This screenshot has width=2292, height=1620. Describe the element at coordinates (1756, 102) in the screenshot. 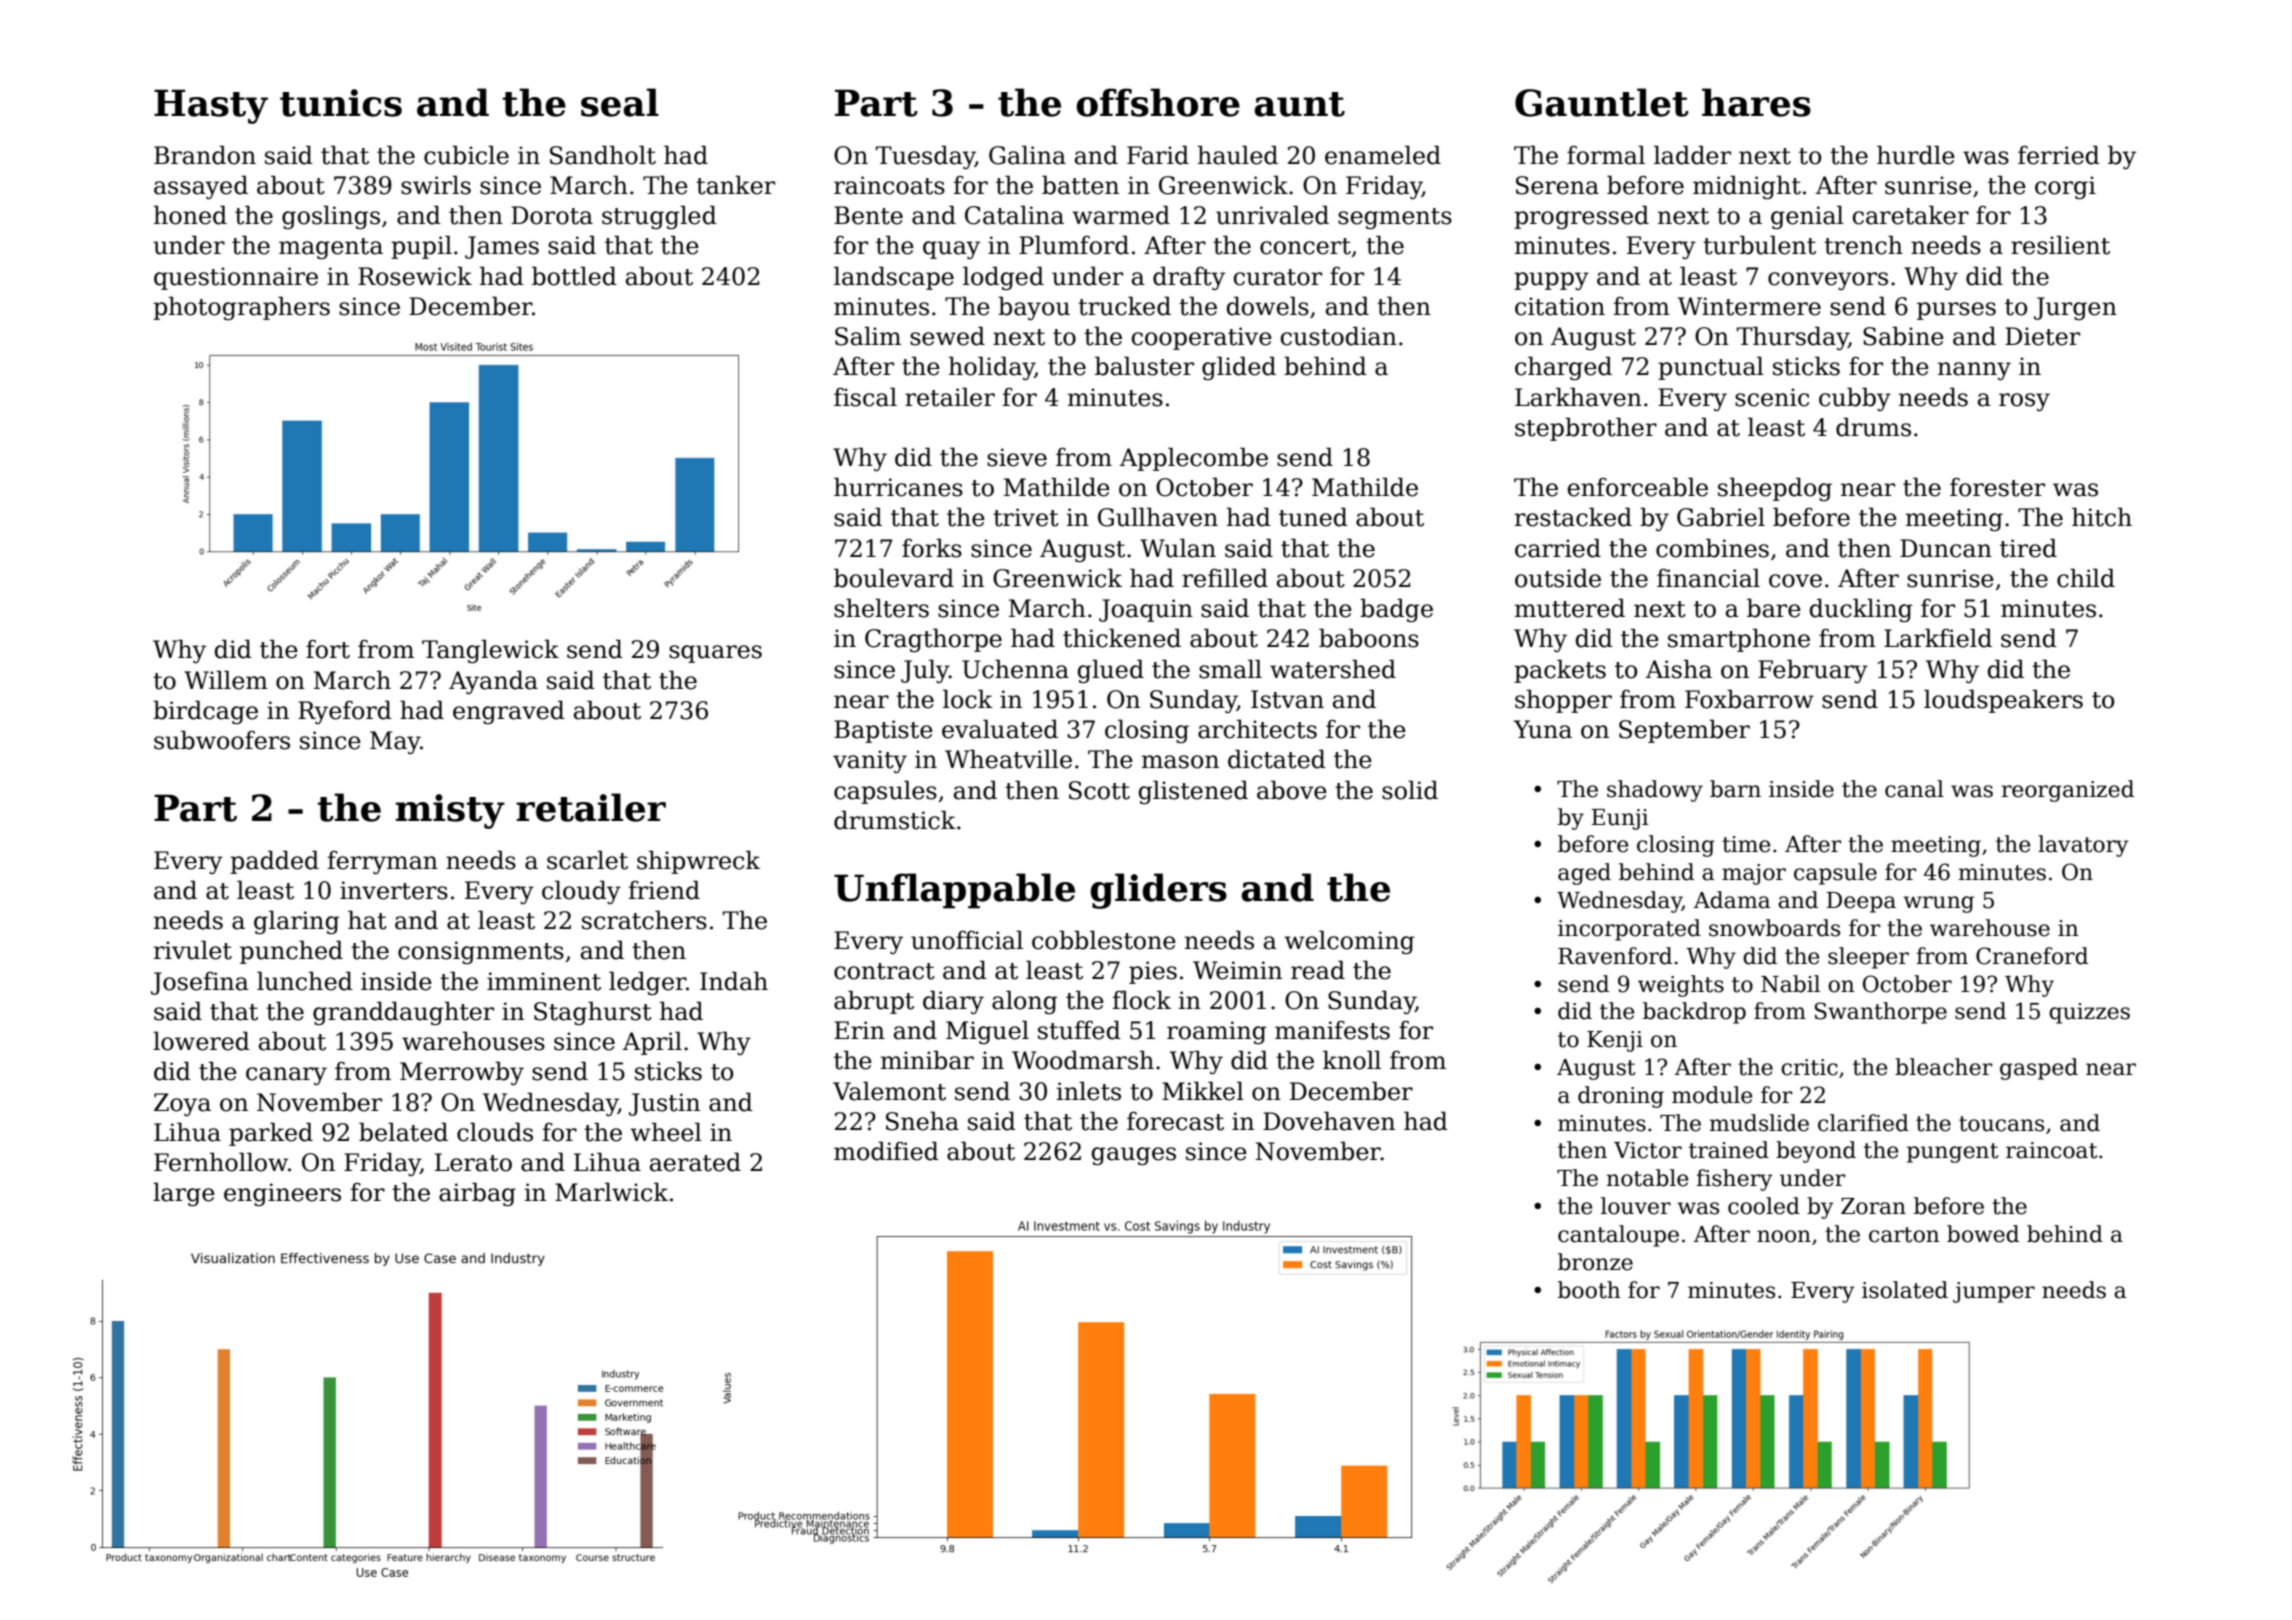

I see `hares` at that location.
